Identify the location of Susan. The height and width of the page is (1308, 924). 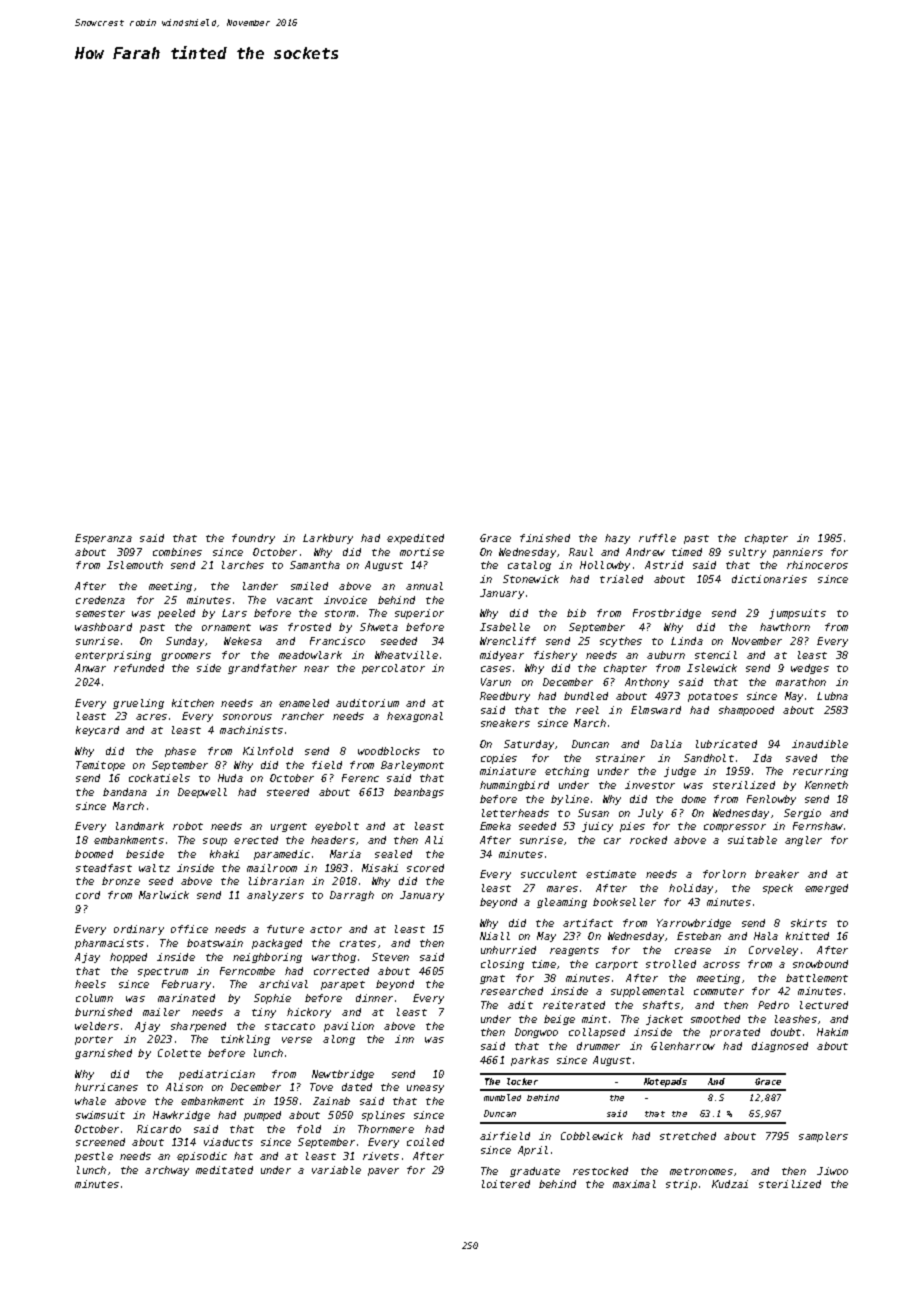
(593, 813).
